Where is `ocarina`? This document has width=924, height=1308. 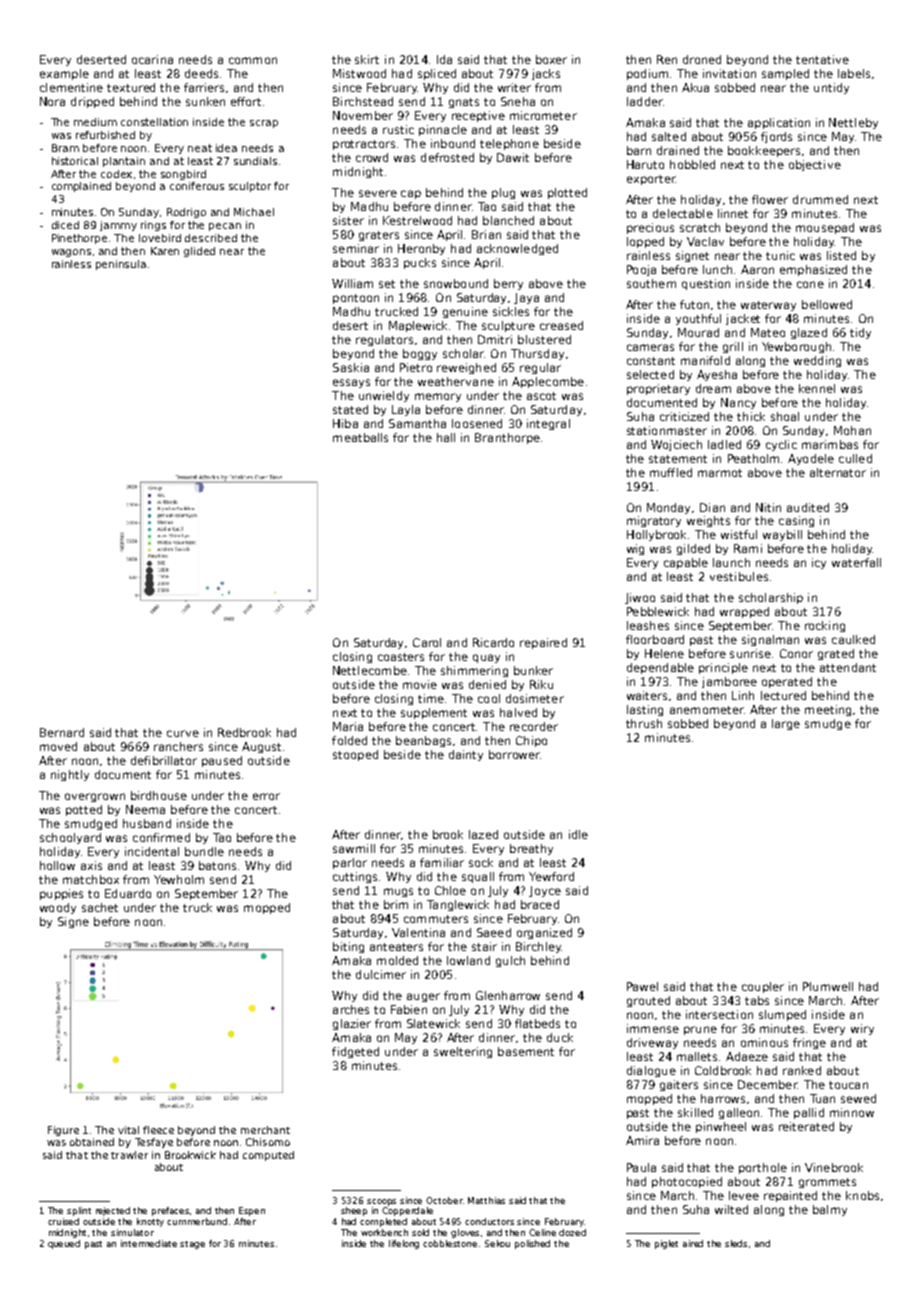 ocarina is located at coordinates (152, 59).
